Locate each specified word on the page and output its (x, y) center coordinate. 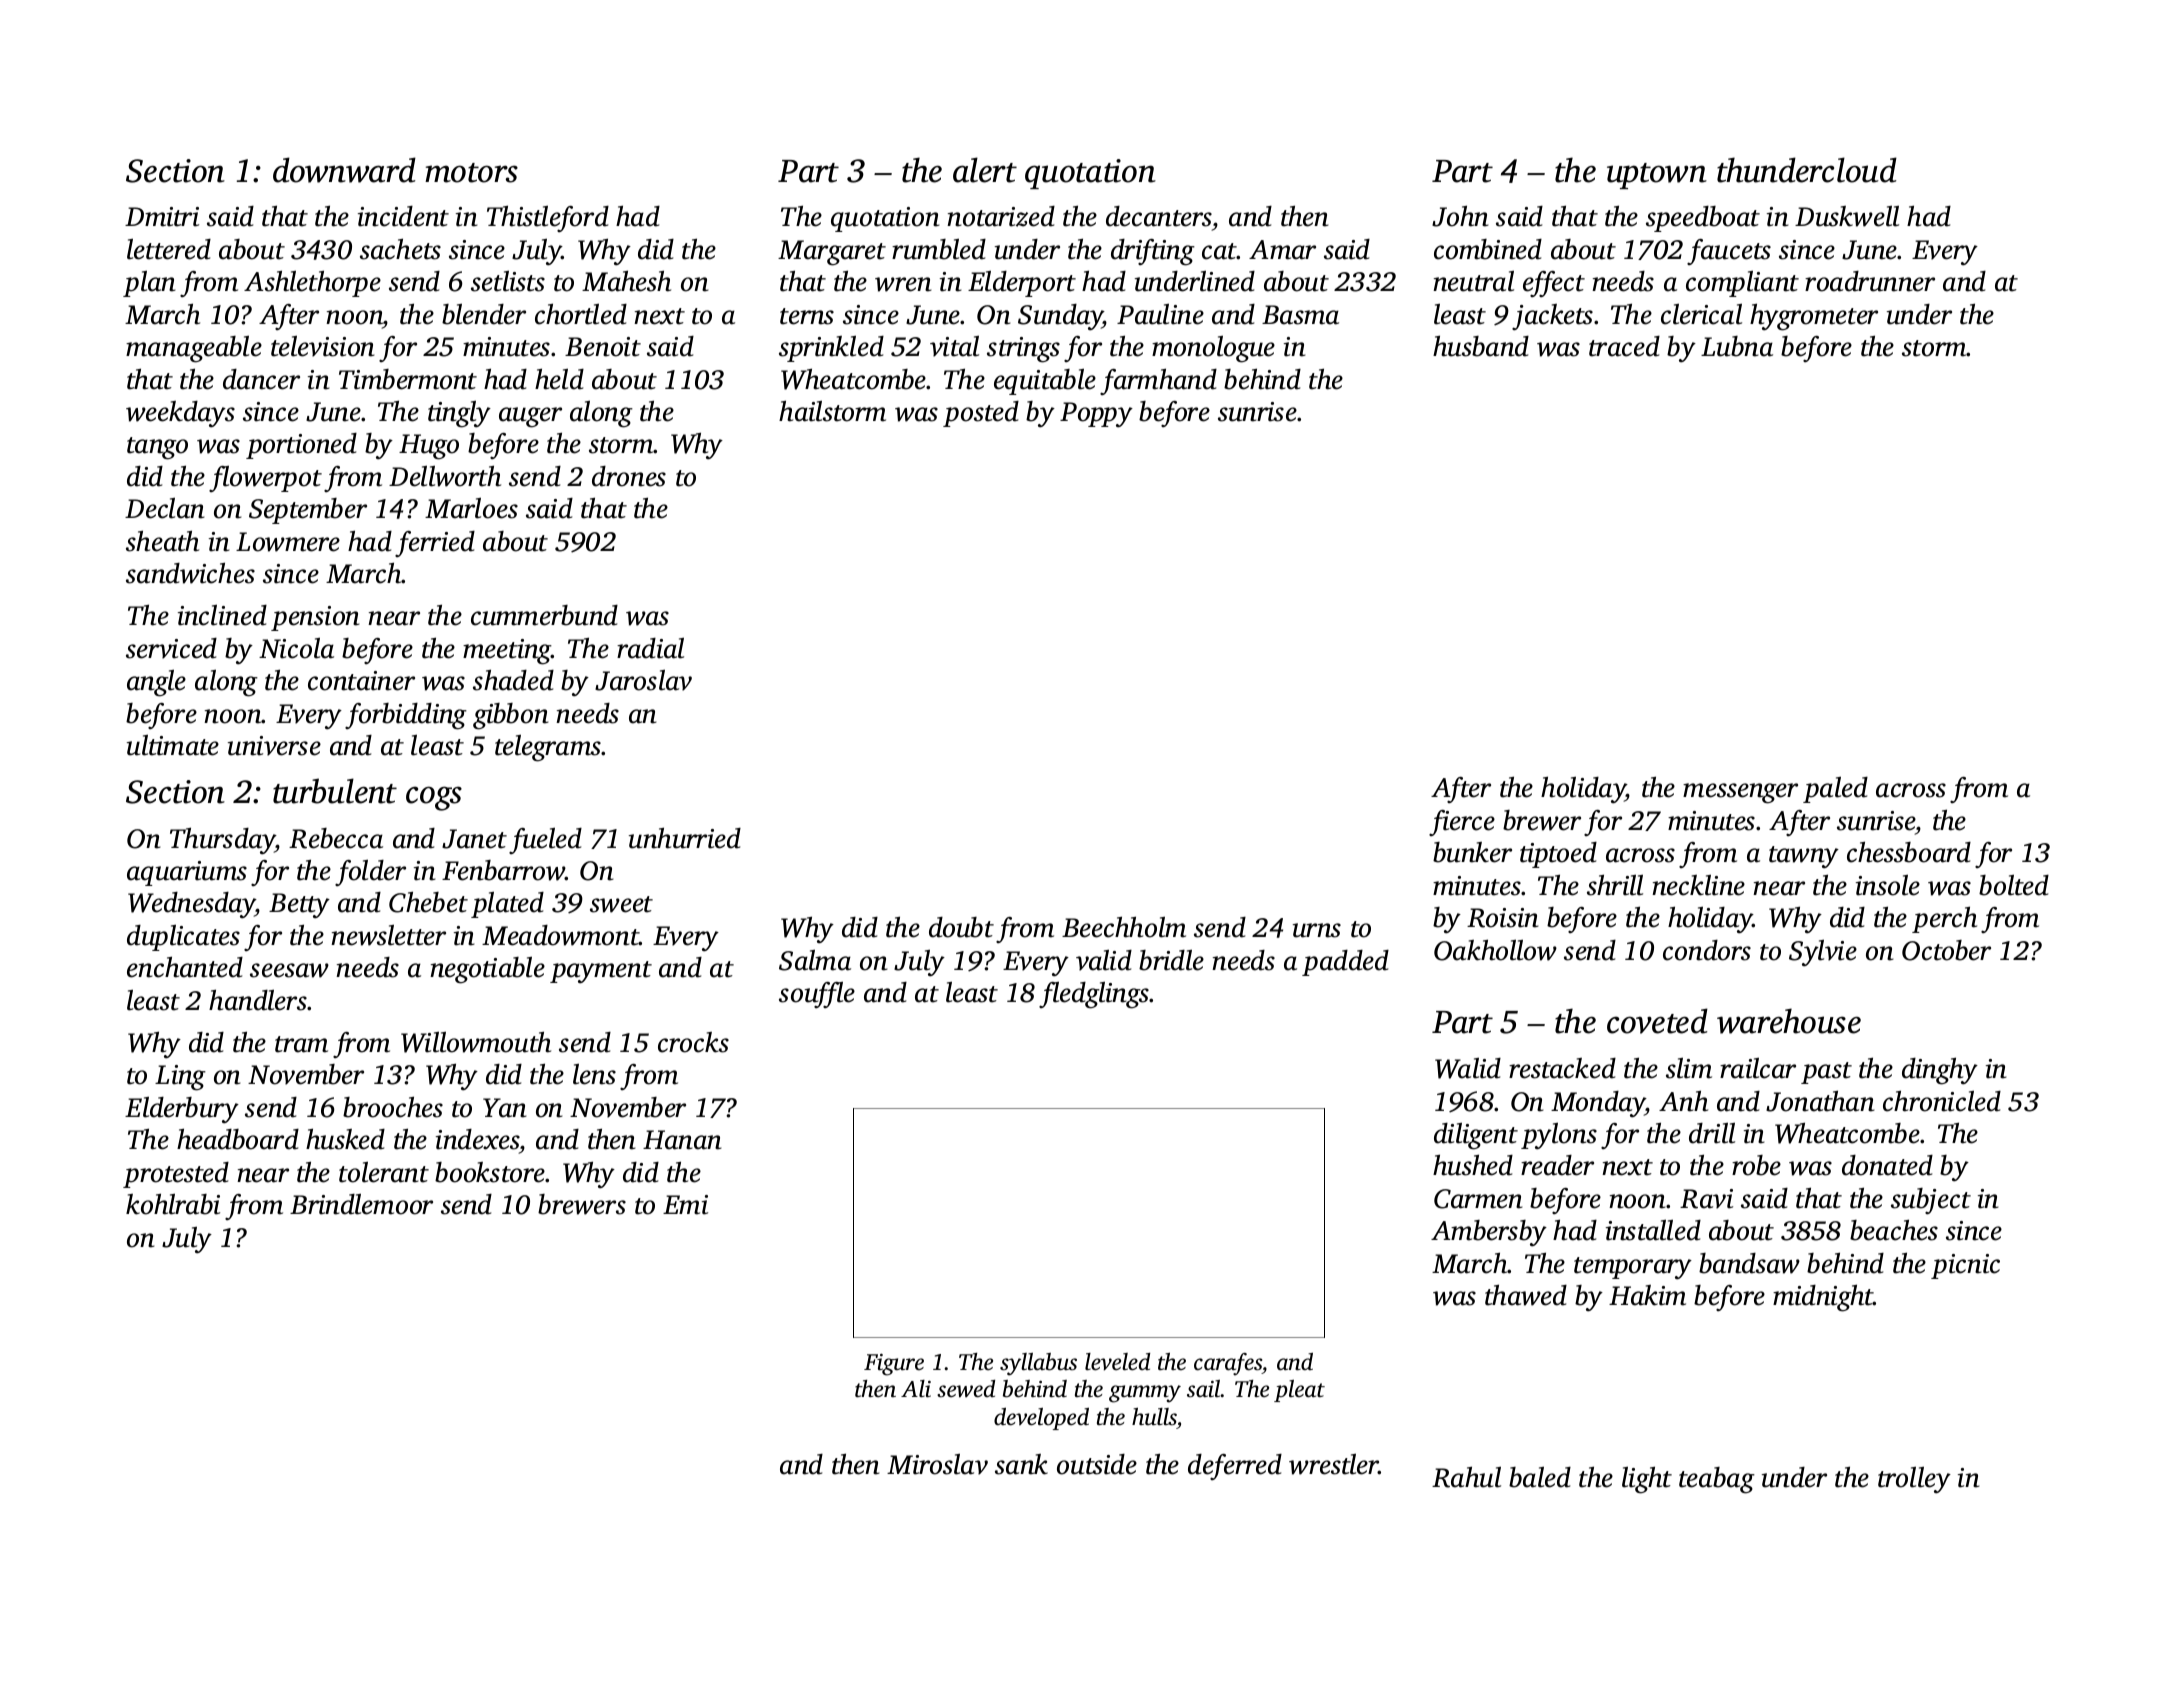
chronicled (1942, 1101)
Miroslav (937, 1464)
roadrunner (1870, 281)
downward (344, 170)
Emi (685, 1205)
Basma (1300, 315)
